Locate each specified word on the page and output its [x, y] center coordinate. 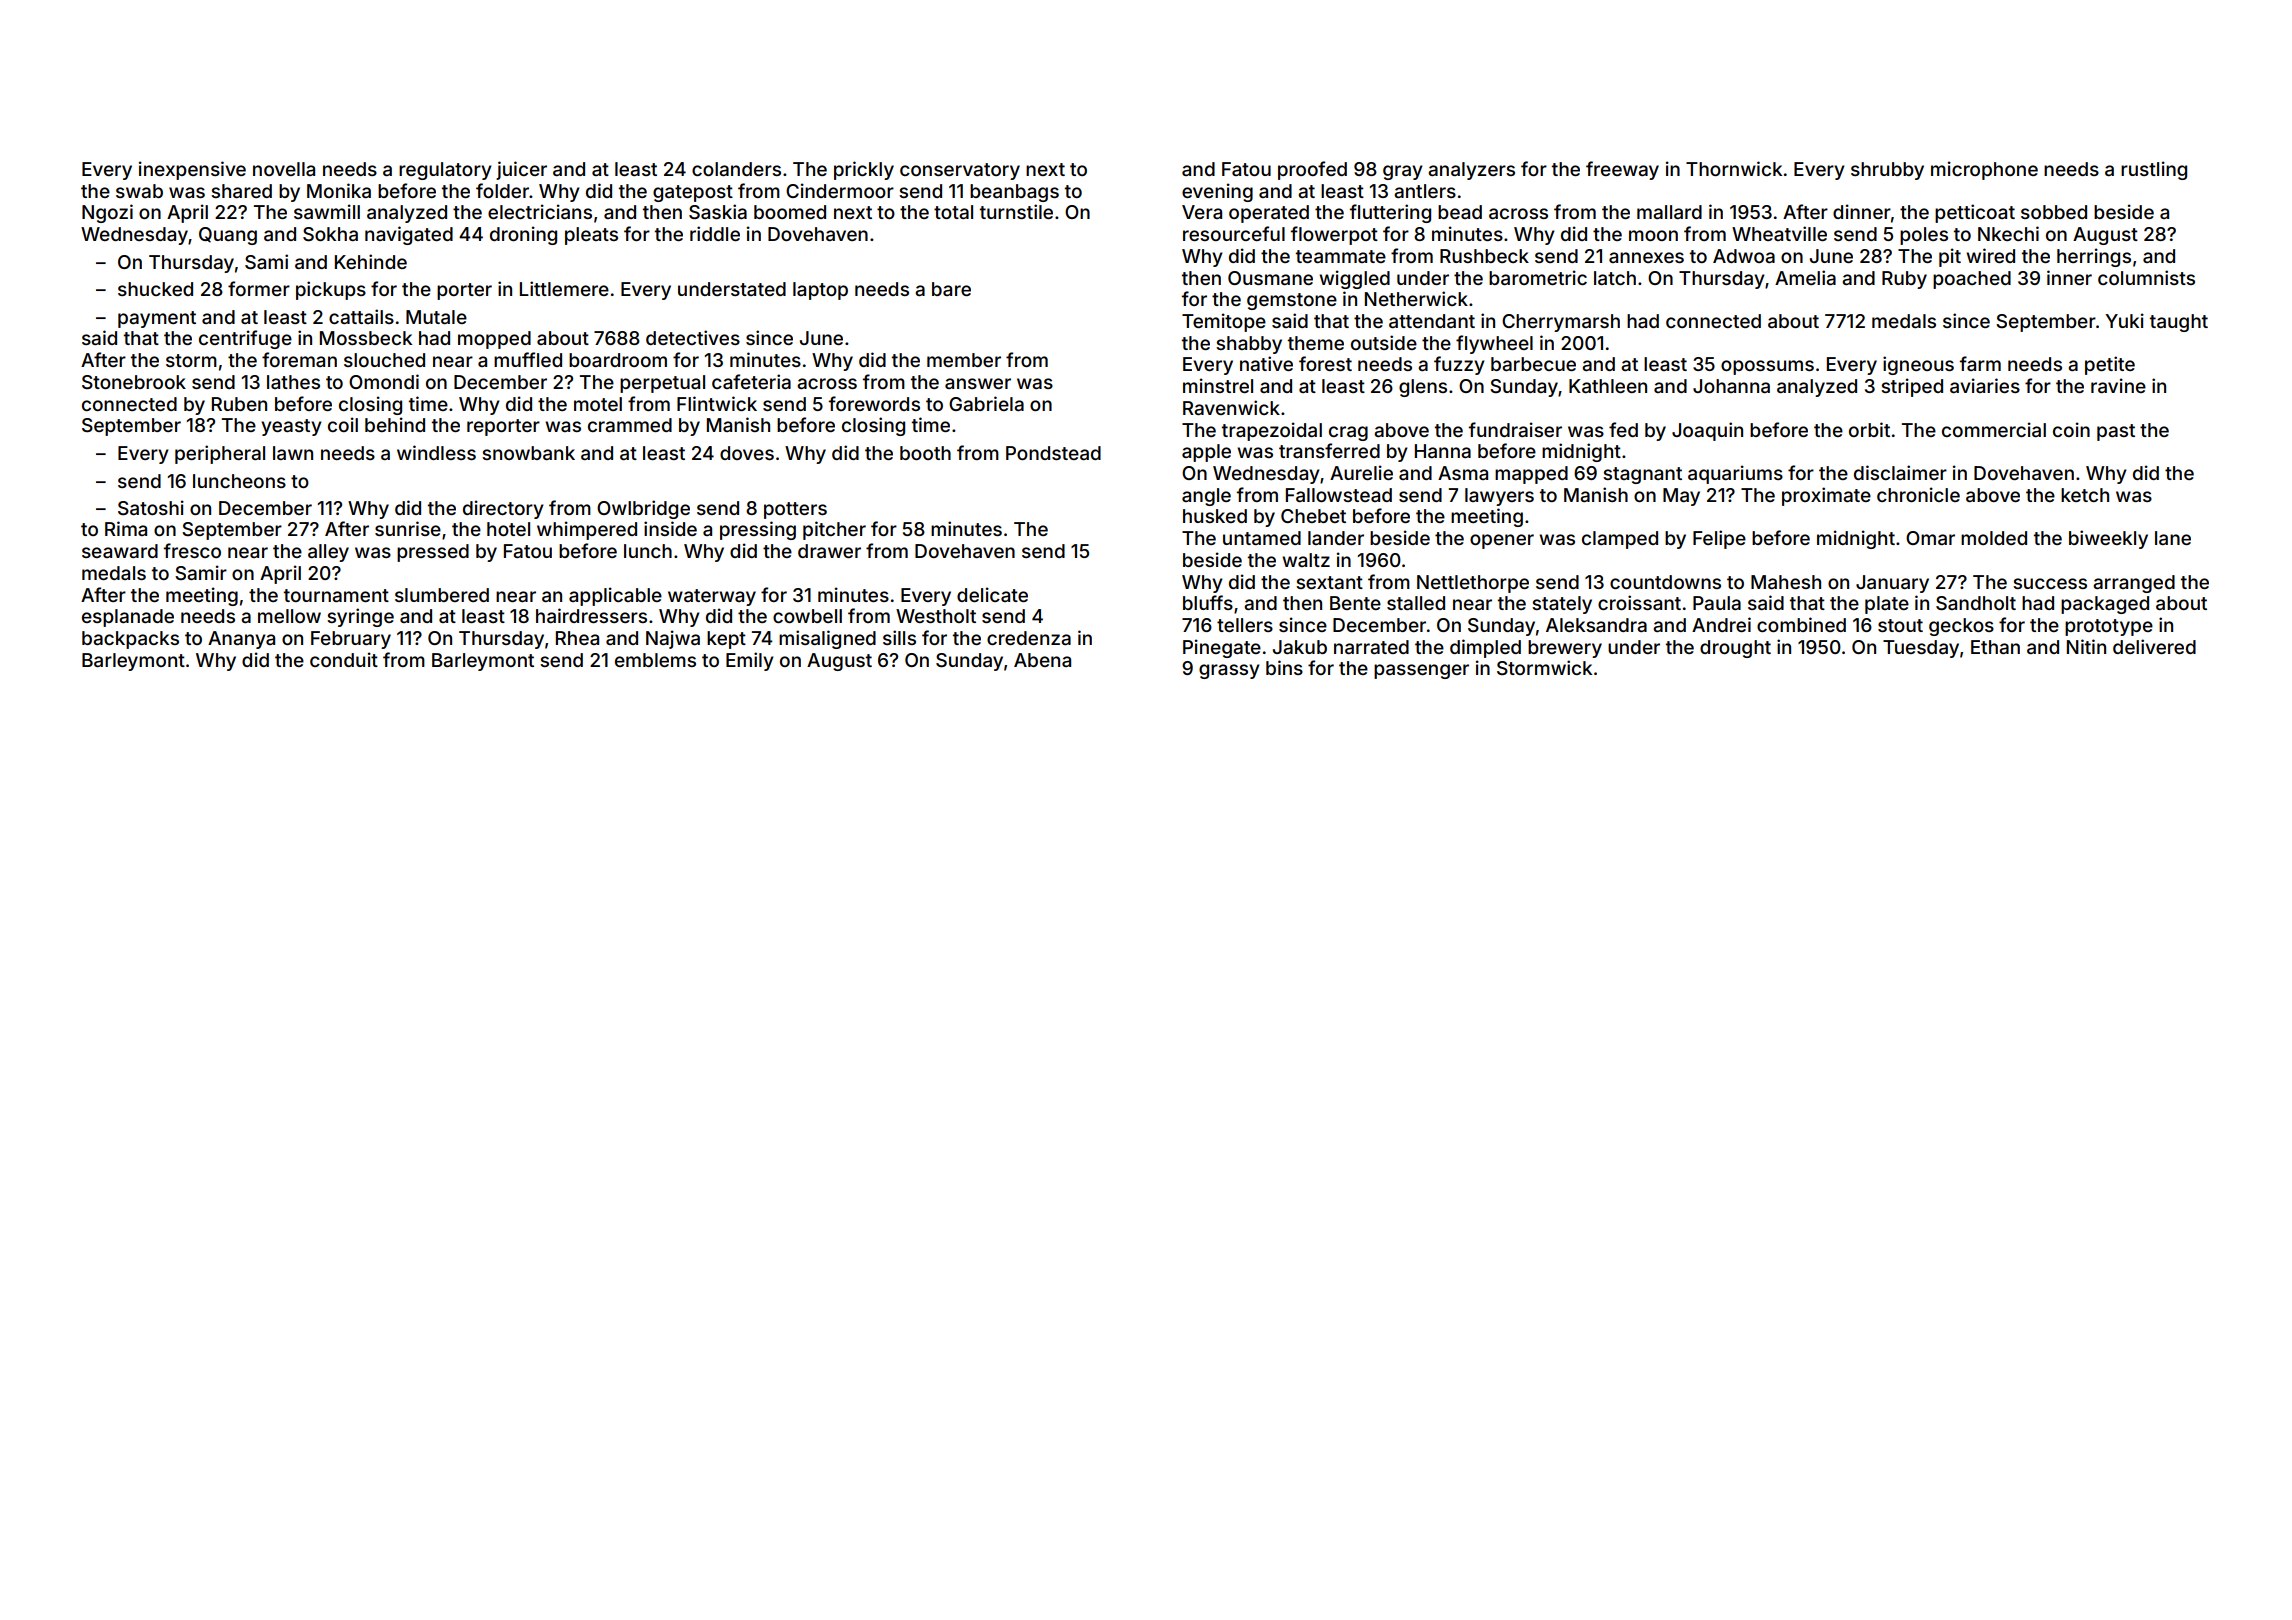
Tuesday [1921, 649]
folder [502, 190]
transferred [1329, 450]
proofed [1312, 170]
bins [1284, 667]
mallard [1669, 212]
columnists [2146, 277]
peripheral [220, 454]
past [2116, 432]
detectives [693, 337]
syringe [360, 617]
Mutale [436, 317]
